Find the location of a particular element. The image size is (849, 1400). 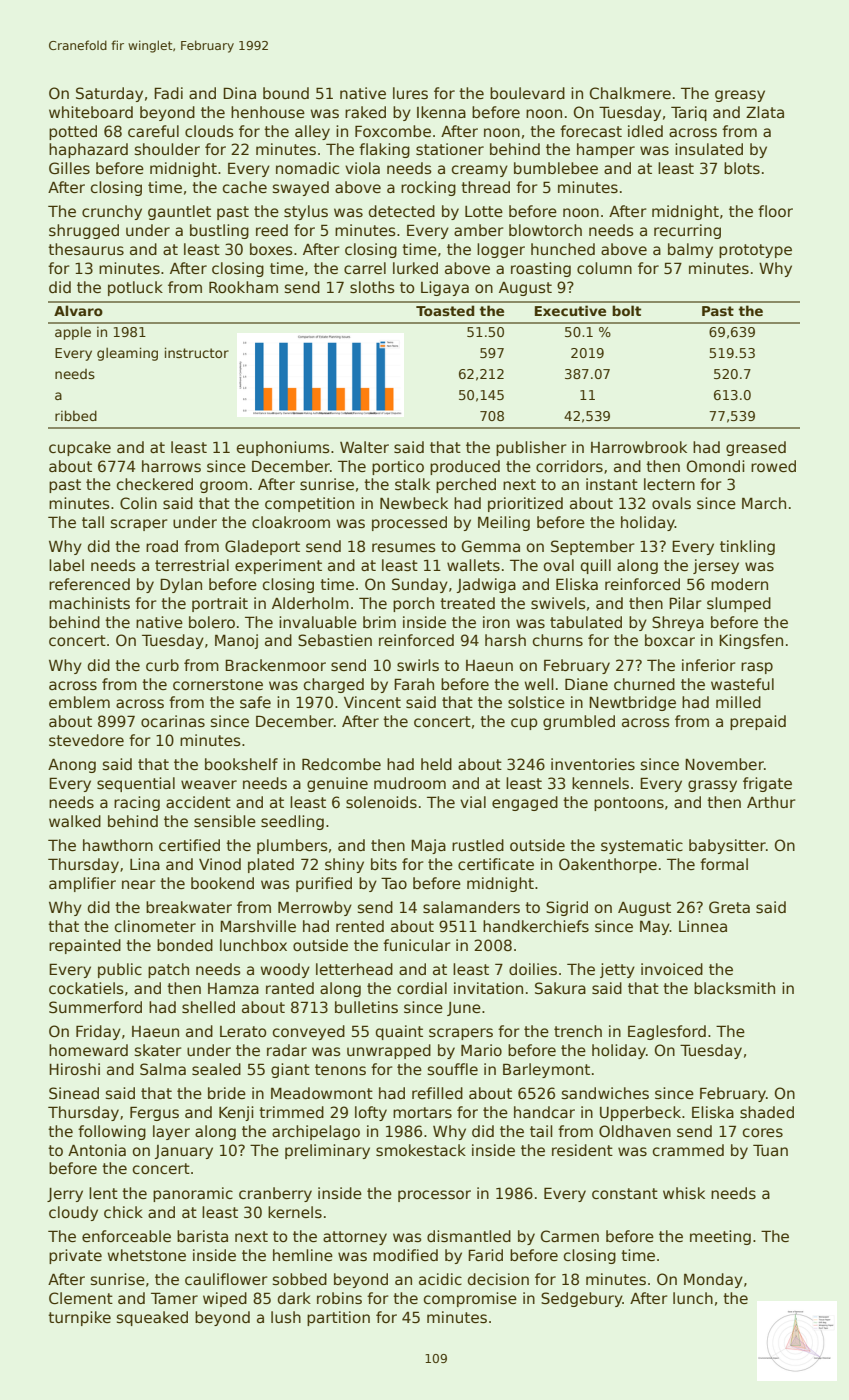

Toasted is located at coordinates (445, 310).
